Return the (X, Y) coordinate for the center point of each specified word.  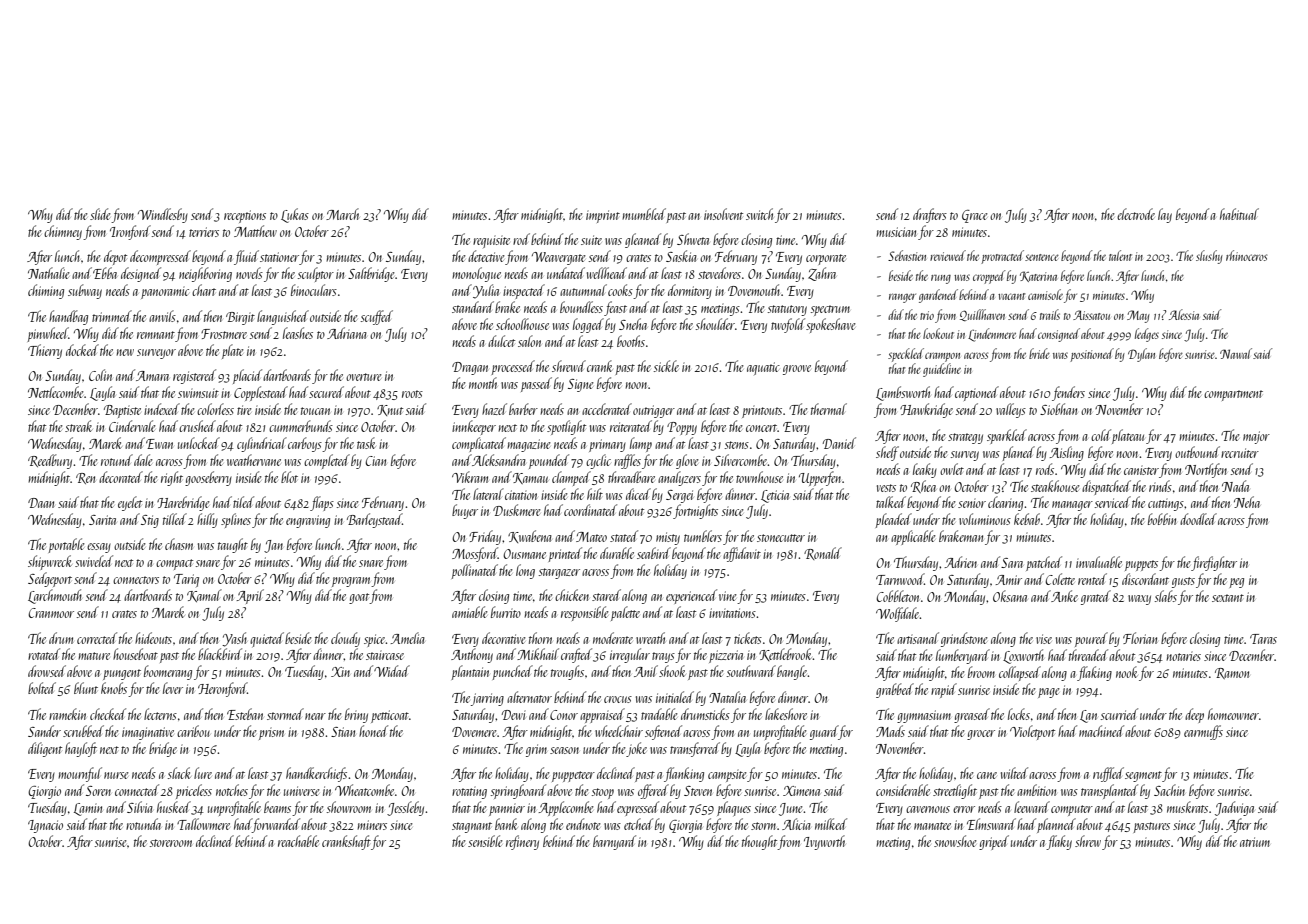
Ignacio (45, 826)
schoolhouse (522, 324)
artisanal (918, 638)
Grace (975, 216)
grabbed (895, 690)
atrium (1255, 842)
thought (760, 842)
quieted (267, 639)
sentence (1042, 257)
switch (759, 214)
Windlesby (163, 215)
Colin (100, 375)
